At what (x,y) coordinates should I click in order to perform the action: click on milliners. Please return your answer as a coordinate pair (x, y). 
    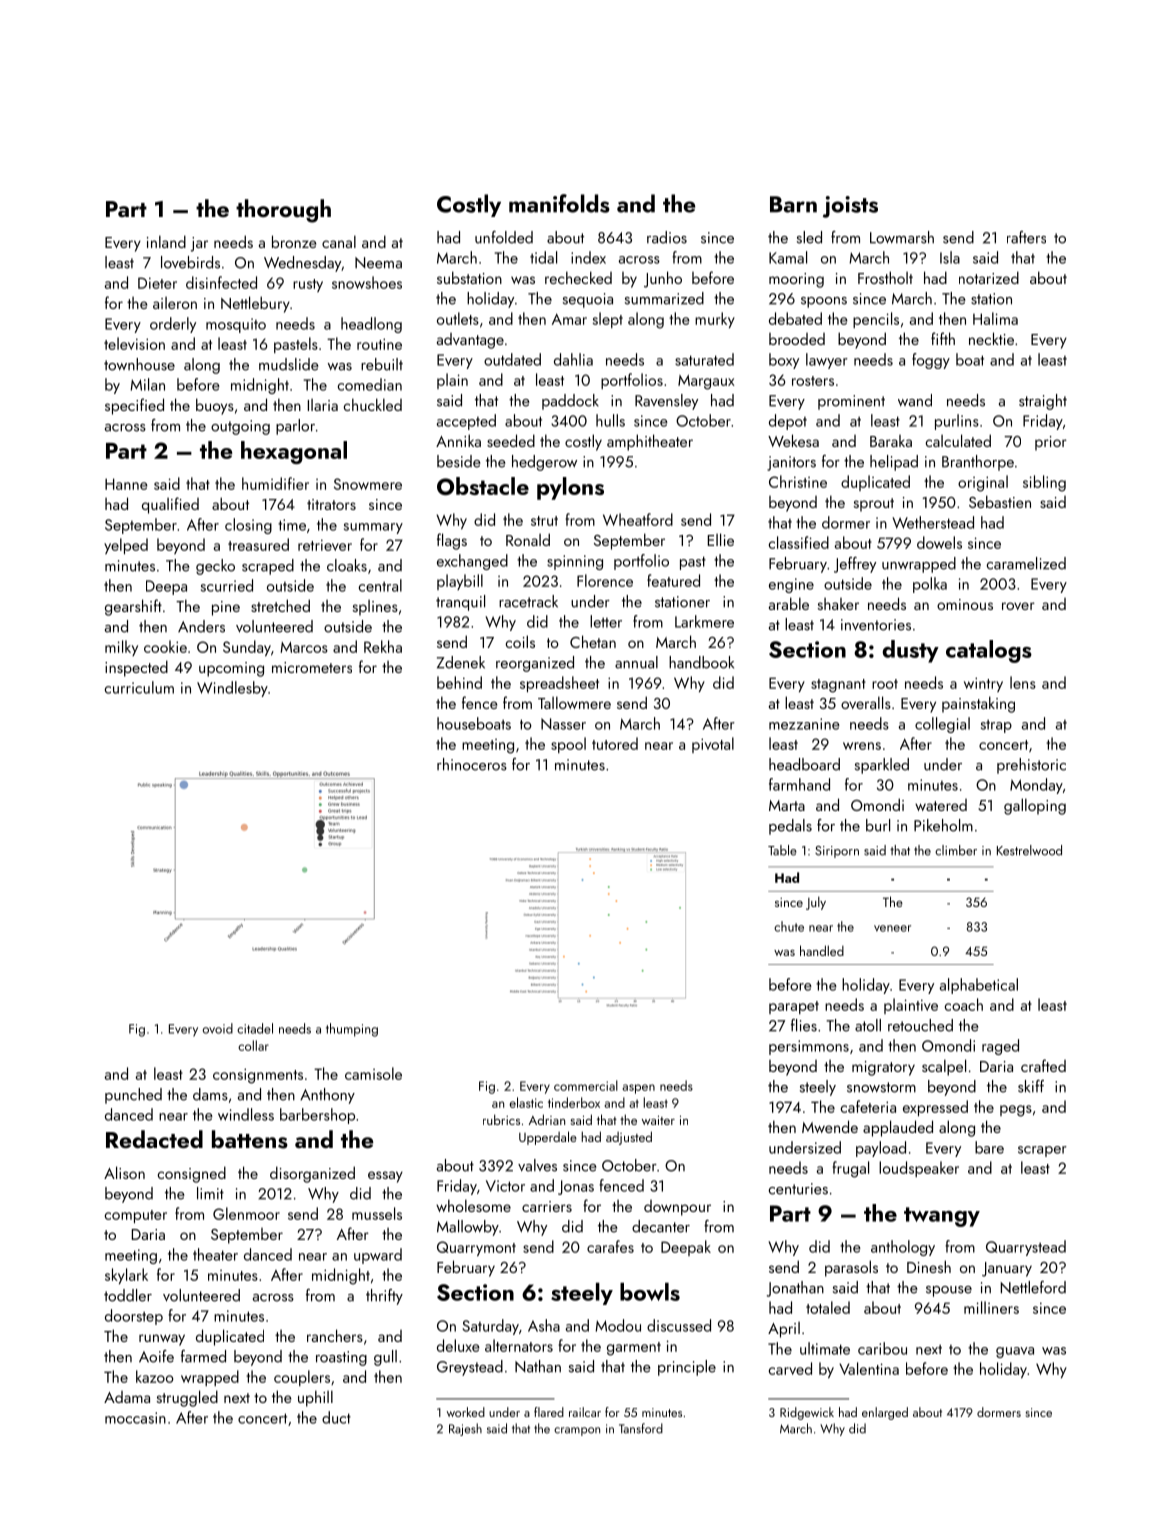
    Looking at the image, I should click on (991, 1307).
